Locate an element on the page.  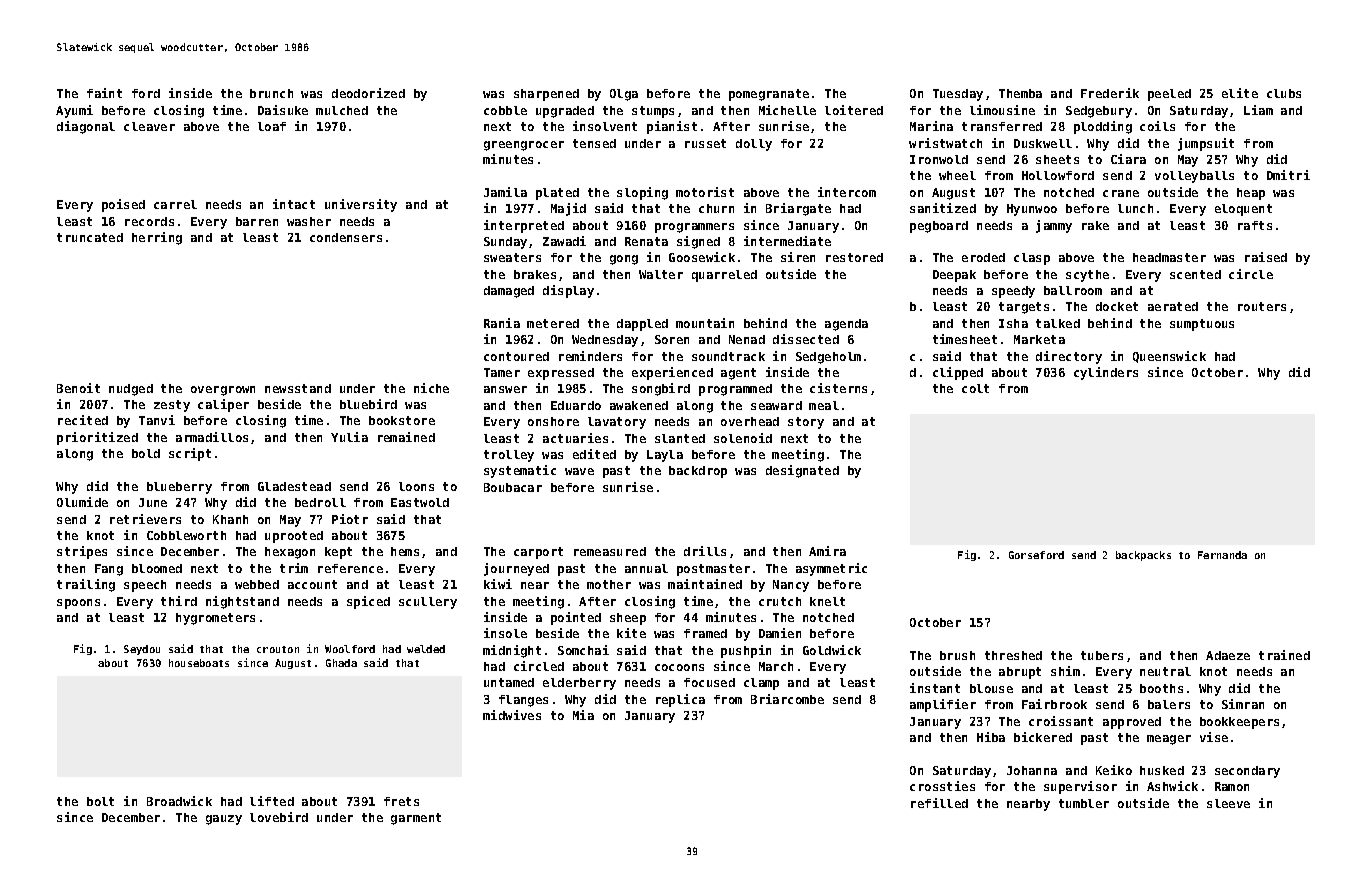
elderberry is located at coordinates (579, 684).
